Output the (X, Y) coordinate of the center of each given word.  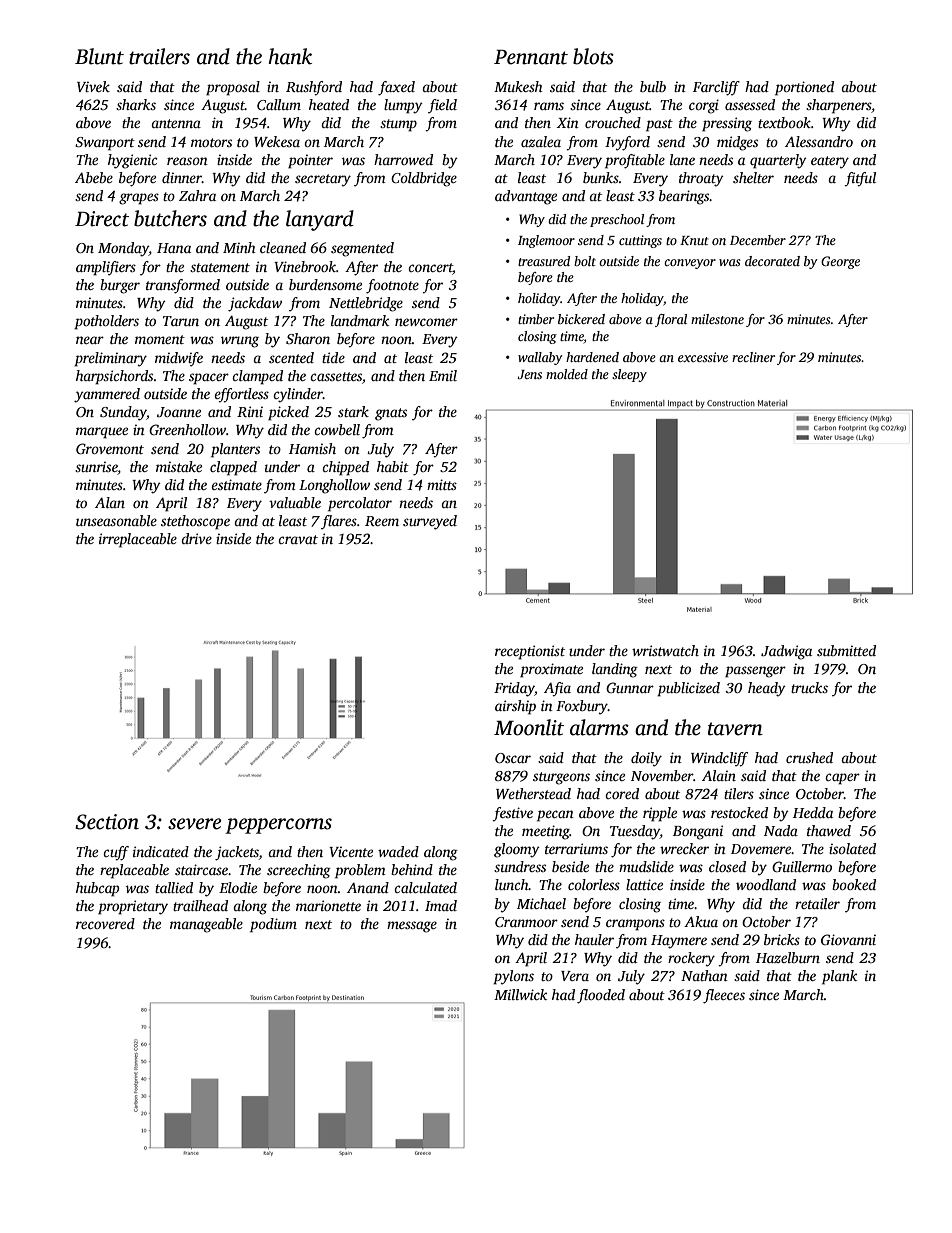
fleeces (724, 996)
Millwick (520, 994)
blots (593, 56)
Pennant (531, 57)
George (840, 262)
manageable (206, 925)
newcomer (426, 322)
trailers (159, 56)
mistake (179, 466)
